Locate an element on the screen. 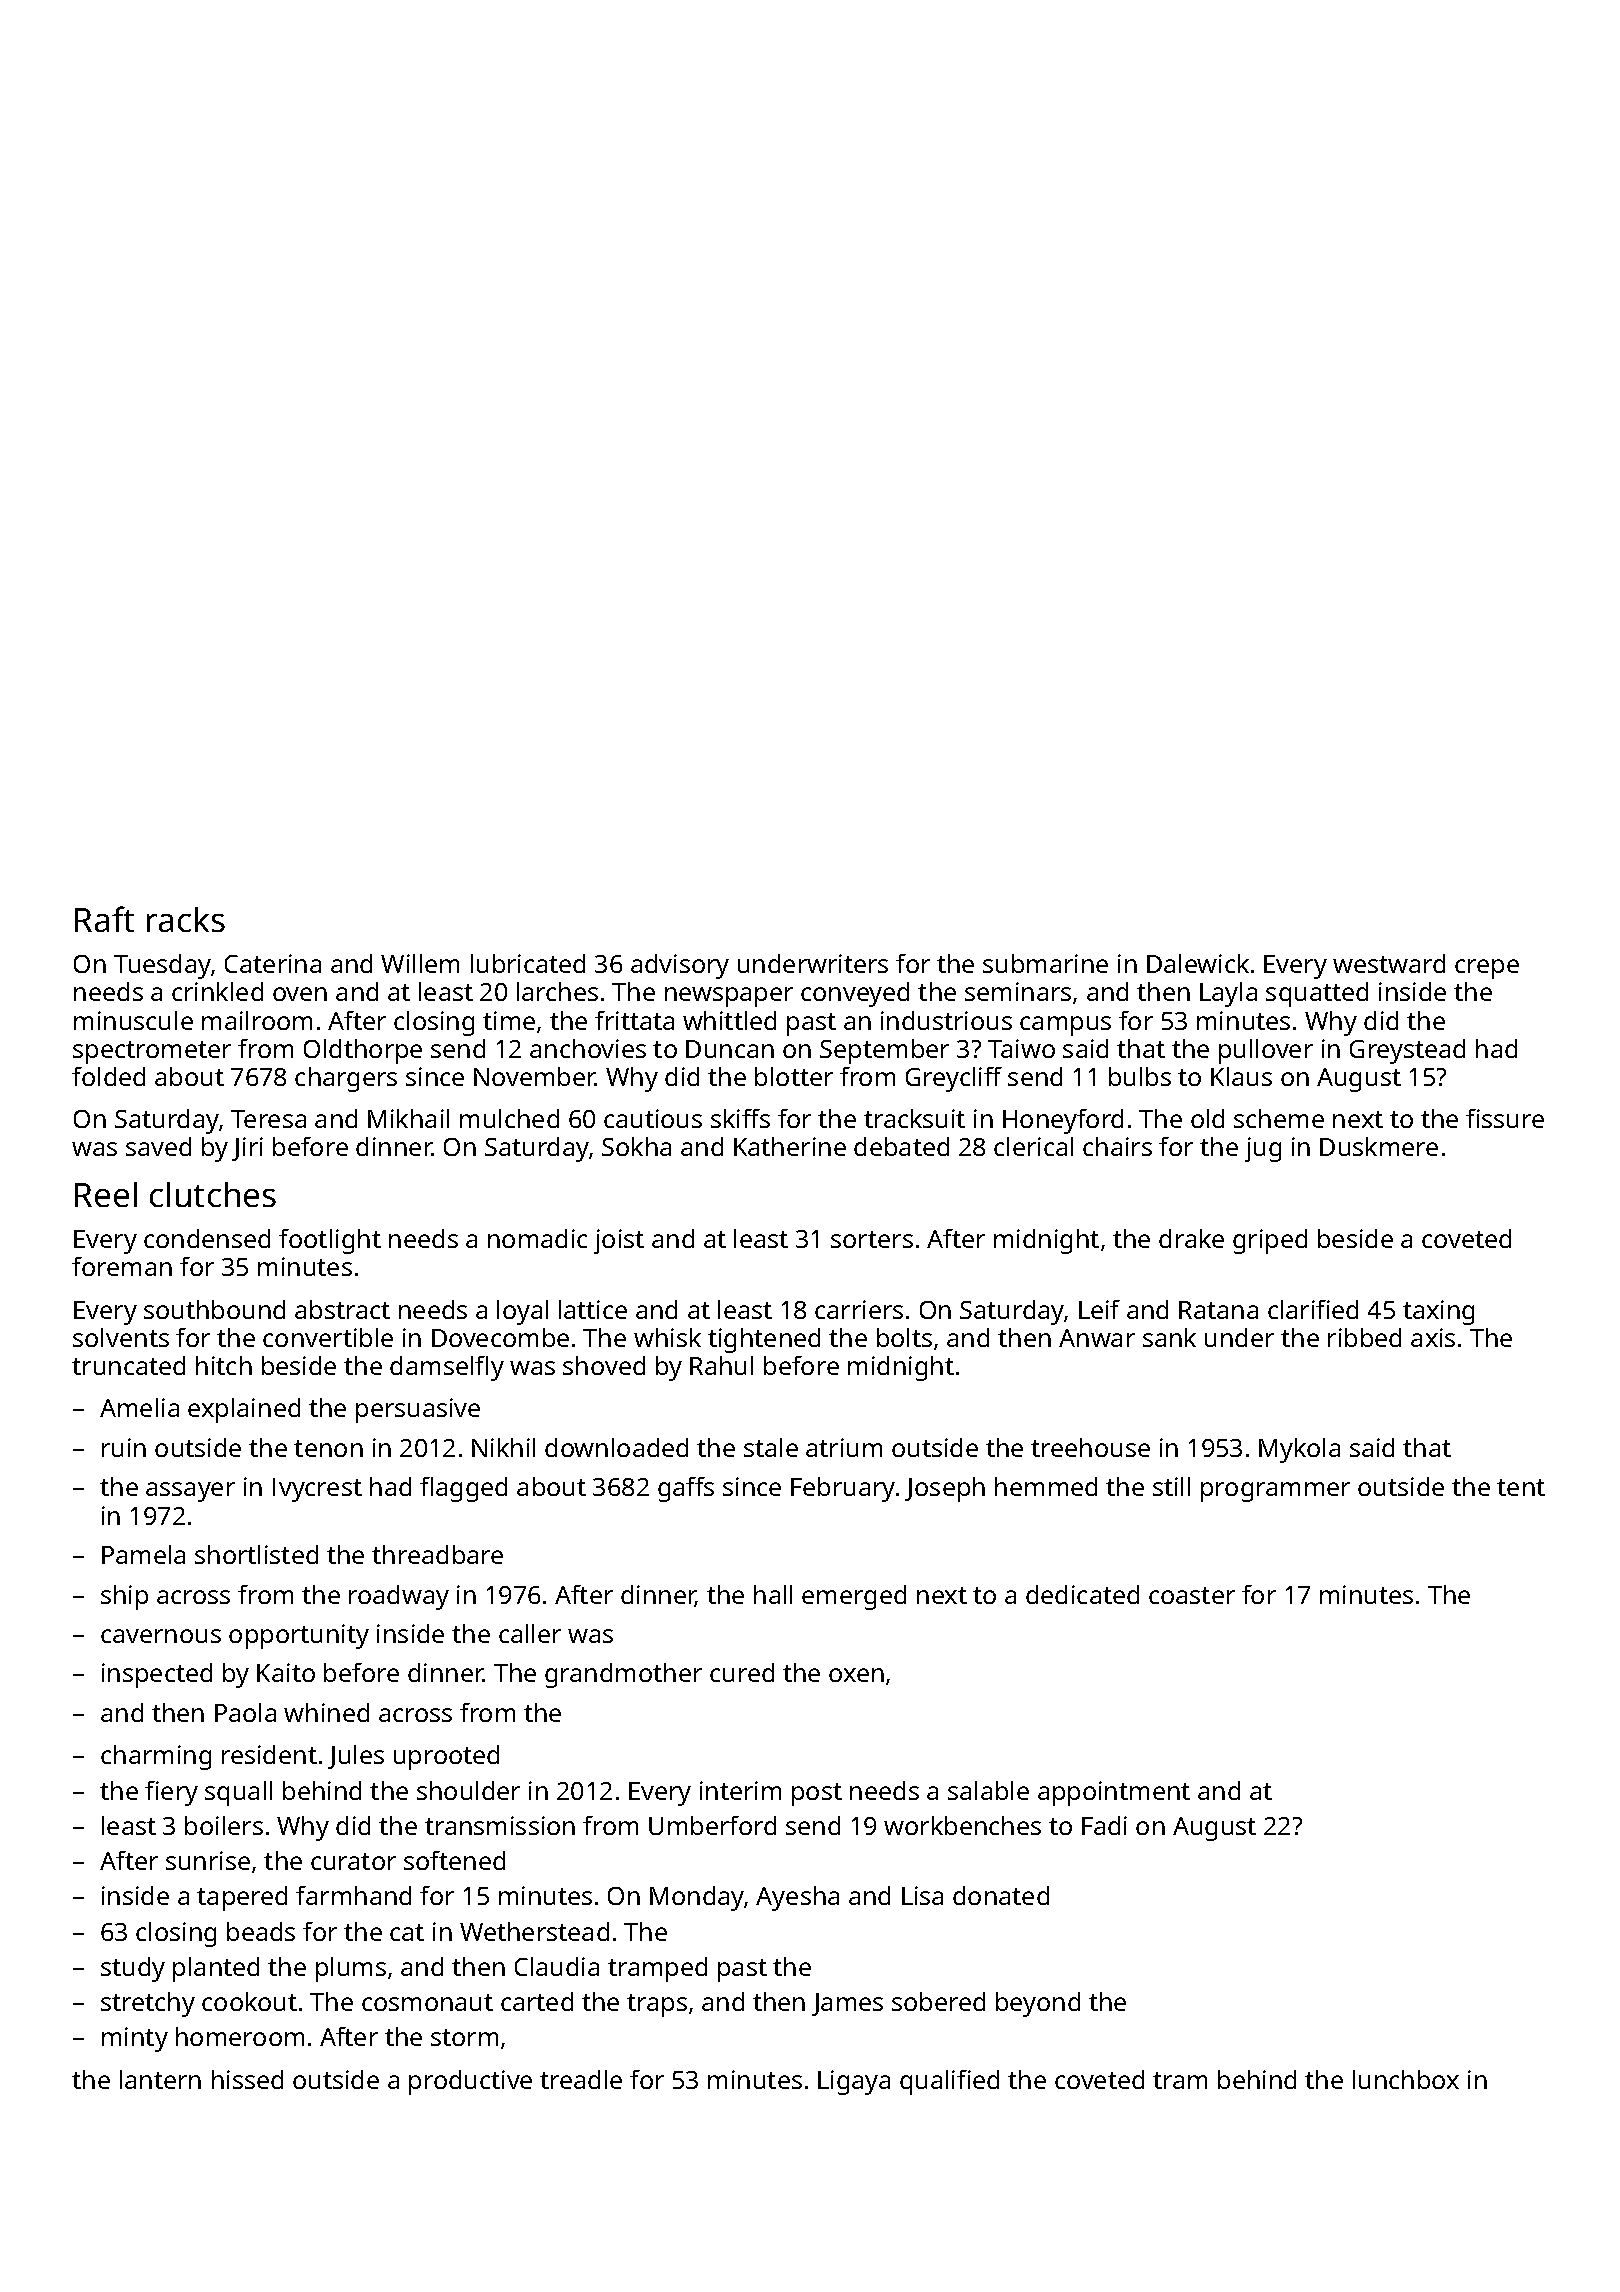 The image size is (1620, 2292). productive is located at coordinates (470, 2082).
